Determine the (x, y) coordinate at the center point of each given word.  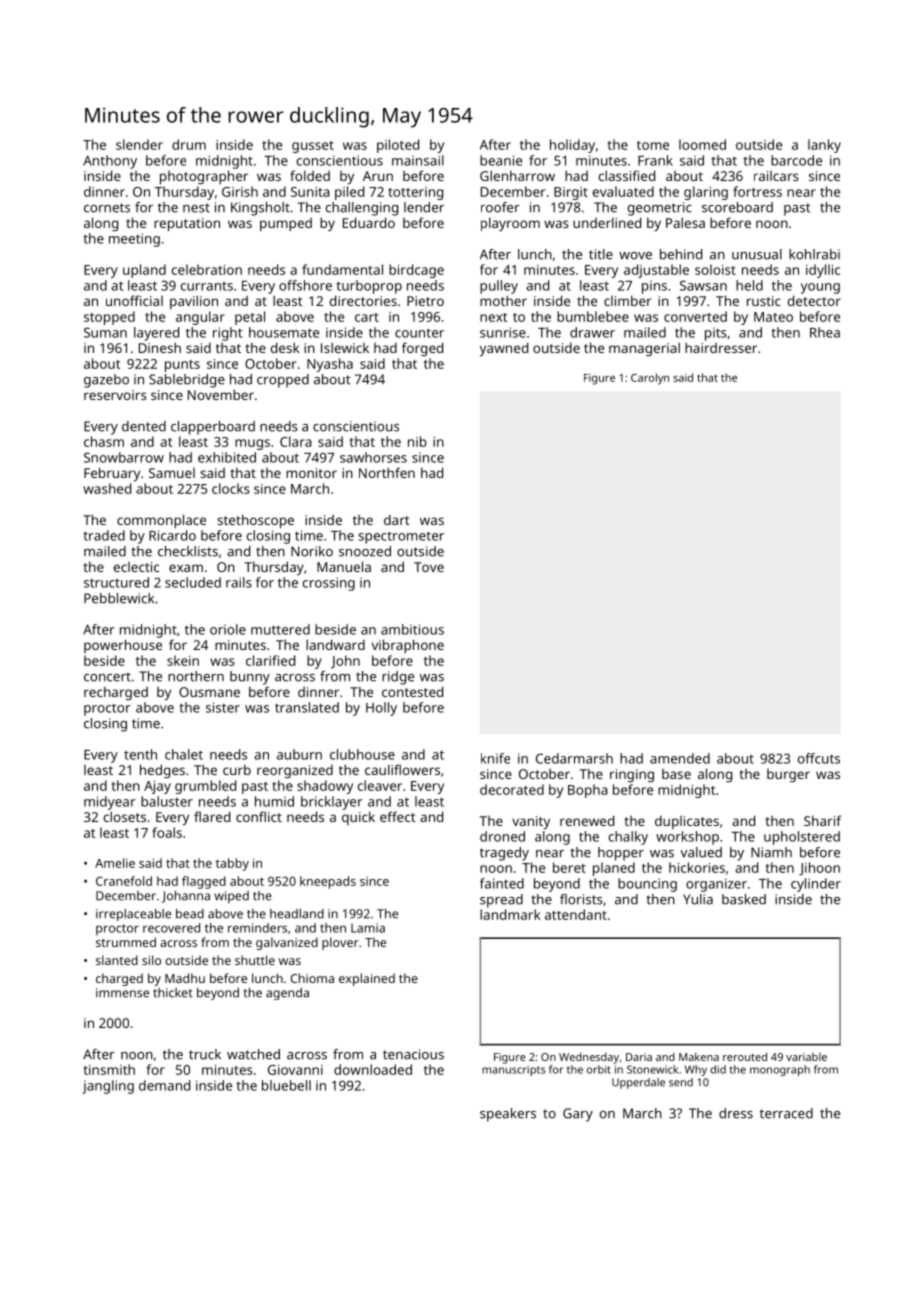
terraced (786, 1113)
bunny (250, 678)
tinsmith (109, 1069)
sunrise (503, 332)
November (221, 394)
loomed (702, 144)
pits (716, 334)
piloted (398, 146)
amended (680, 758)
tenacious (413, 1054)
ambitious (412, 629)
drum (189, 144)
